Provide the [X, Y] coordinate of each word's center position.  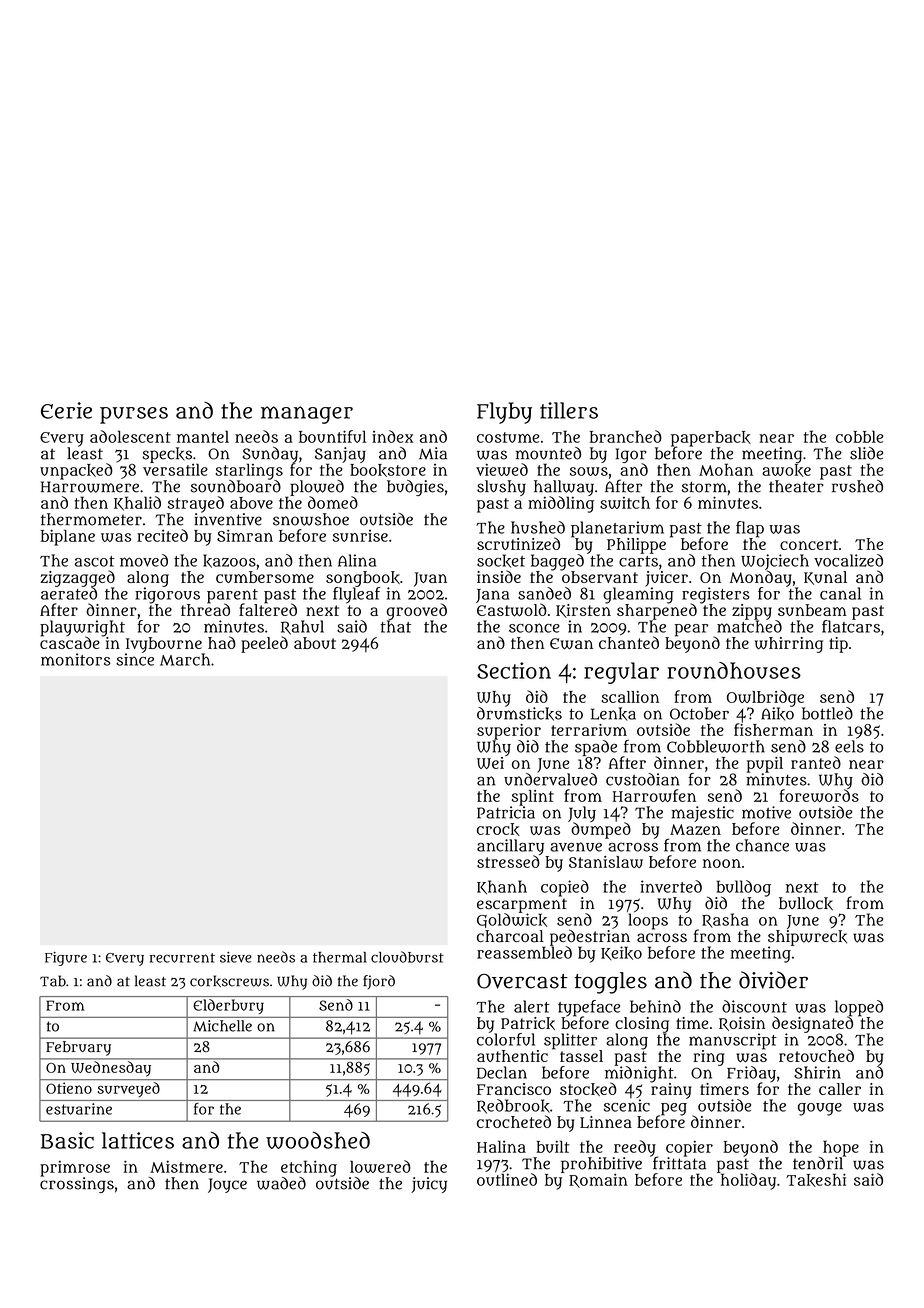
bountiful [332, 436]
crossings [77, 1185]
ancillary [510, 847]
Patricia [506, 812]
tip [838, 645]
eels [849, 746]
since [135, 659]
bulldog [743, 888]
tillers [569, 410]
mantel [203, 437]
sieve [236, 957]
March [185, 659]
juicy [429, 1185]
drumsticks [519, 714]
